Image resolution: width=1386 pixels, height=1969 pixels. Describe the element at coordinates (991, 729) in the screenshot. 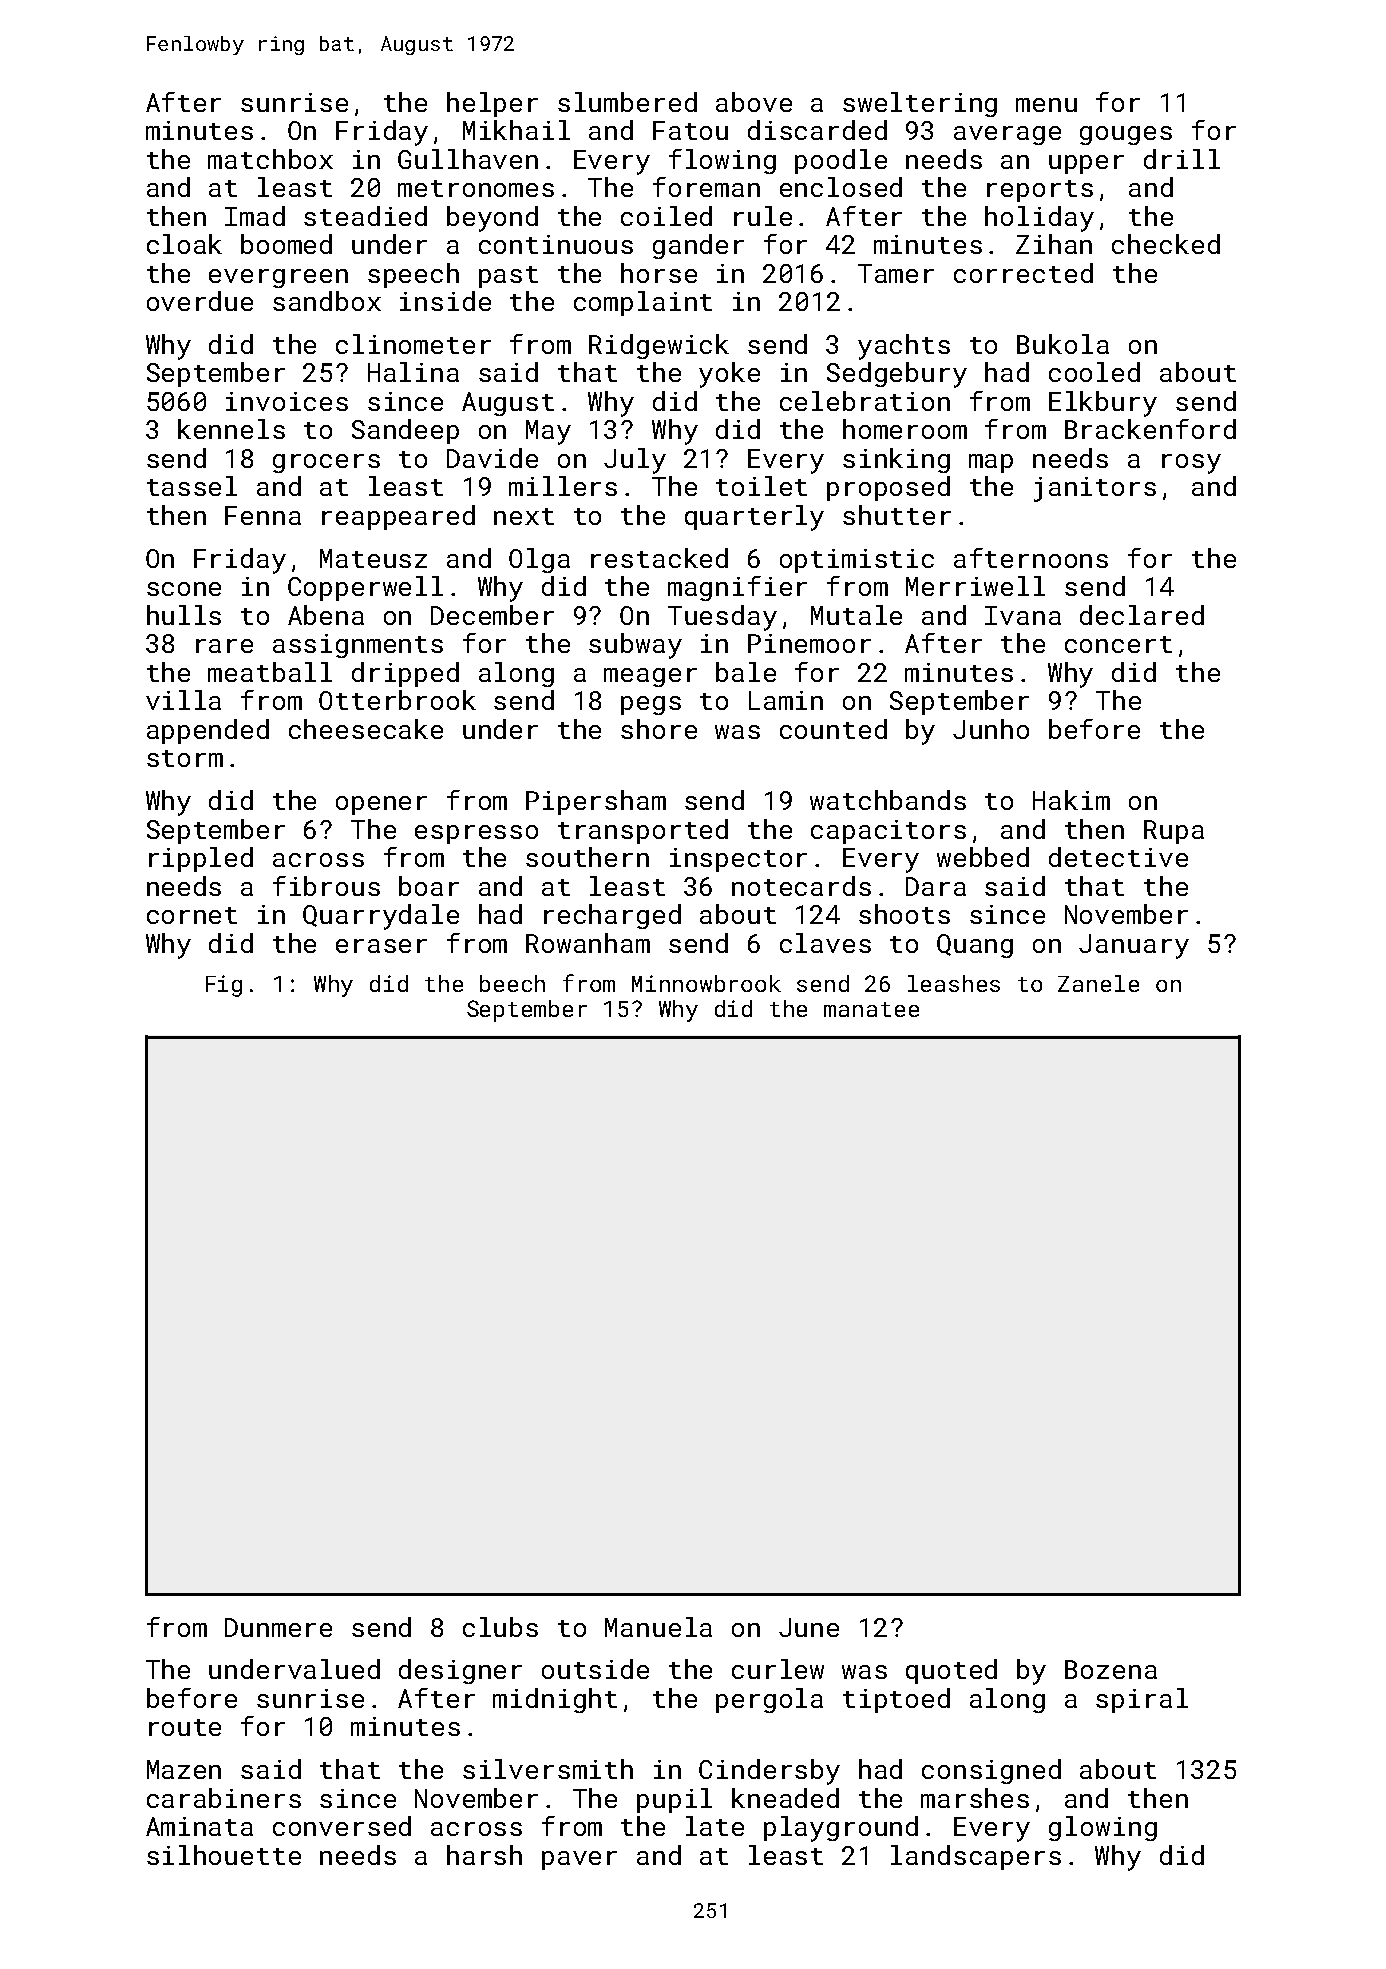

I see `Junho` at that location.
